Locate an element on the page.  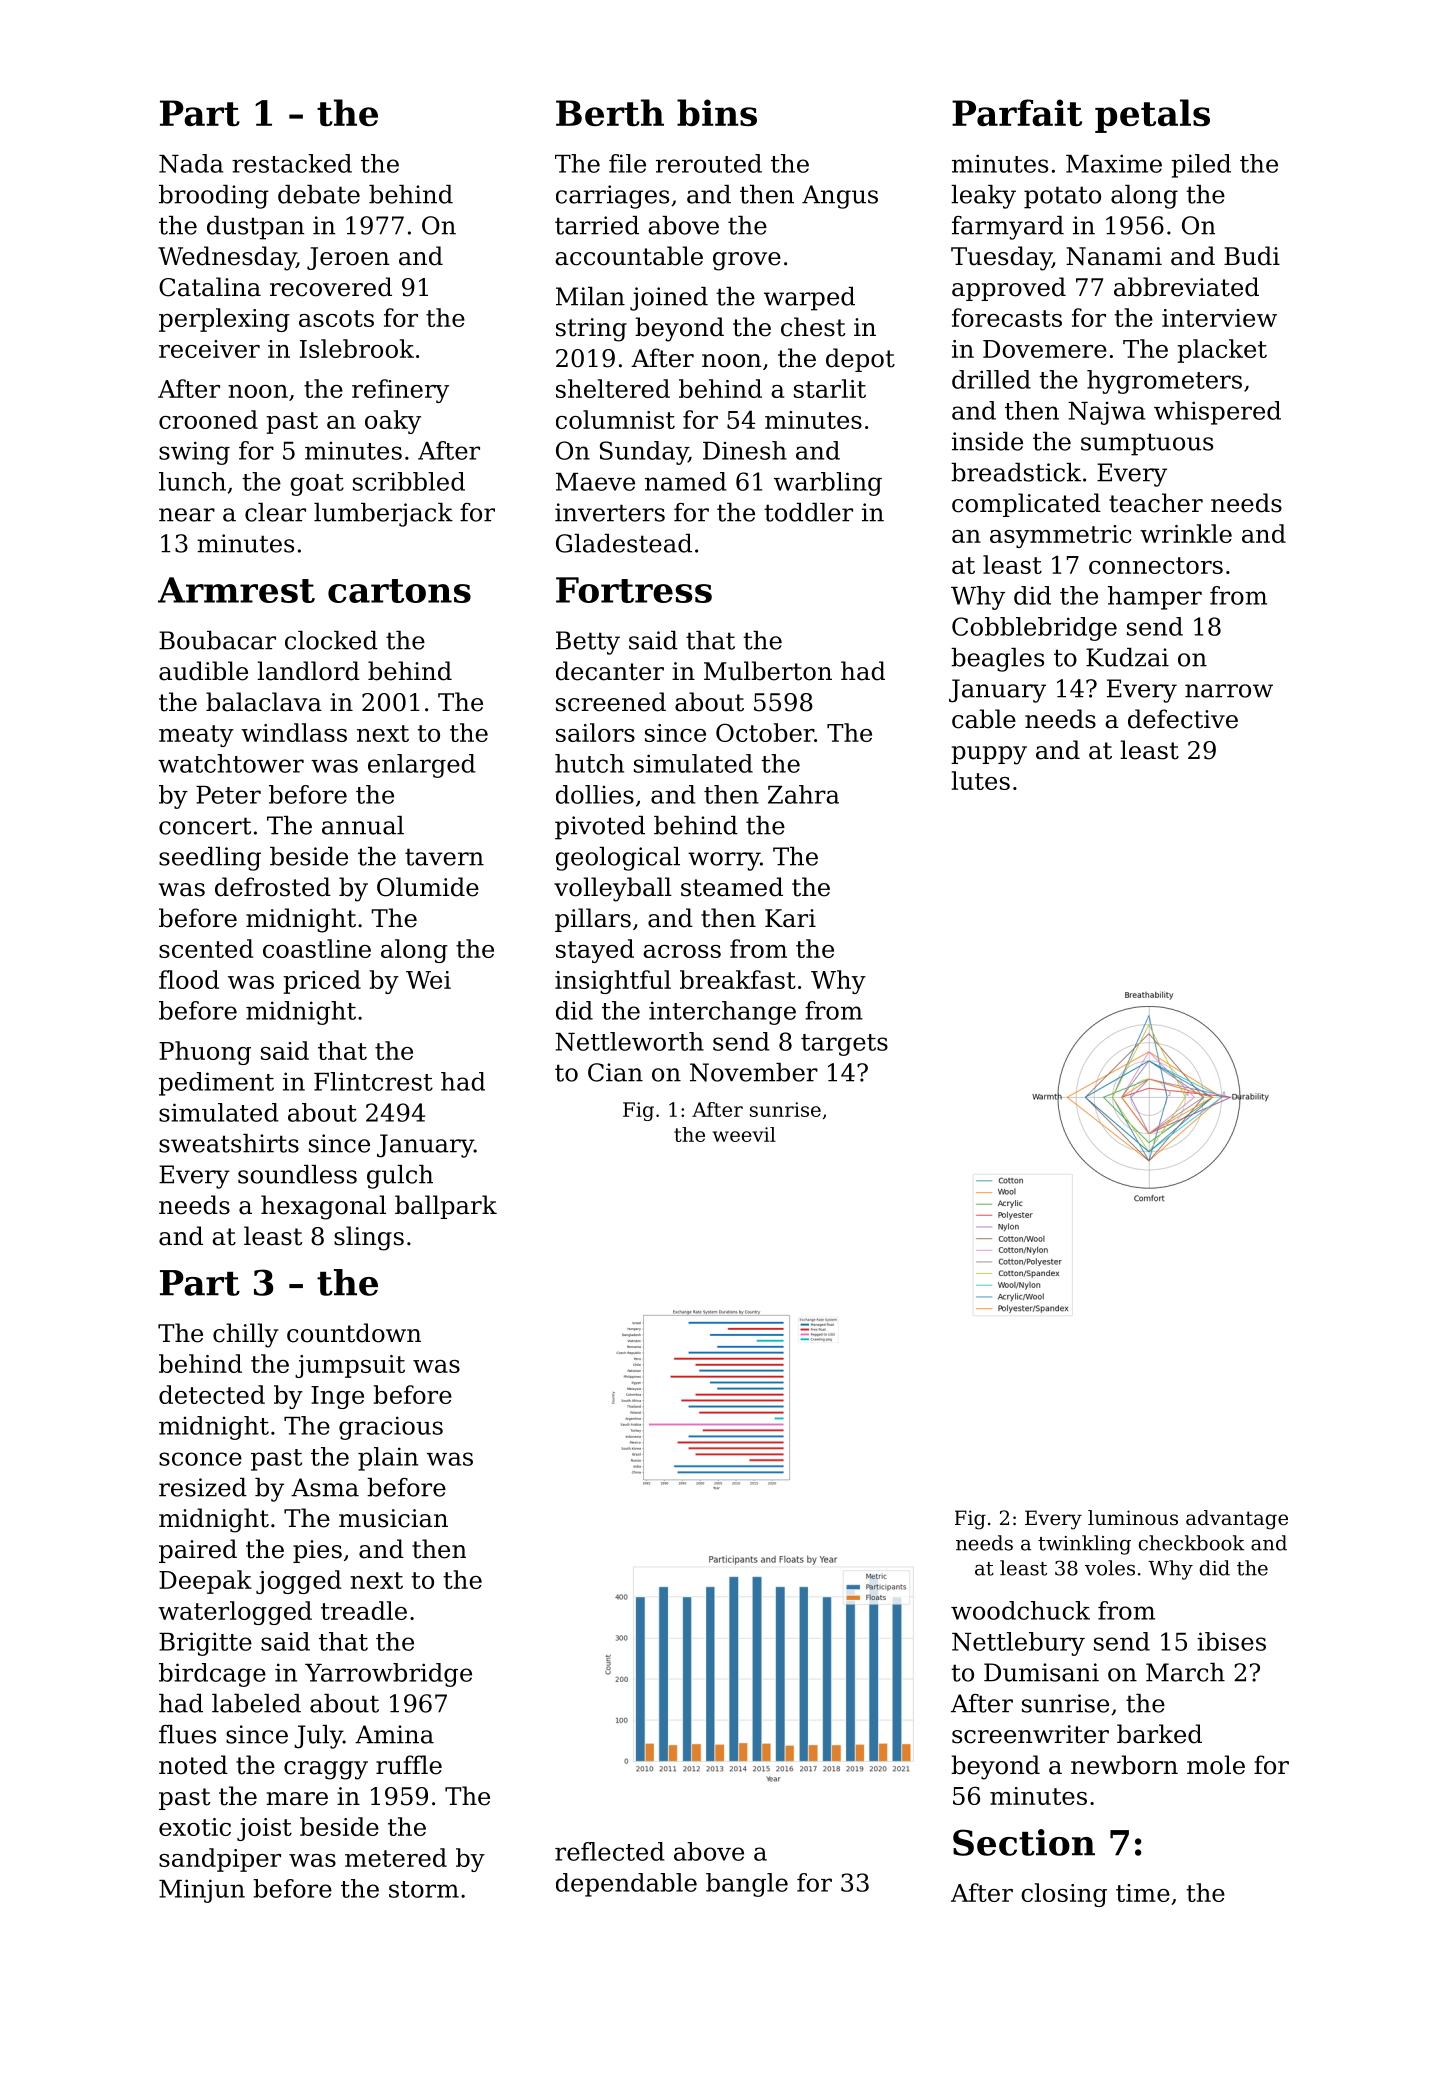
Flintcrest is located at coordinates (373, 1081).
